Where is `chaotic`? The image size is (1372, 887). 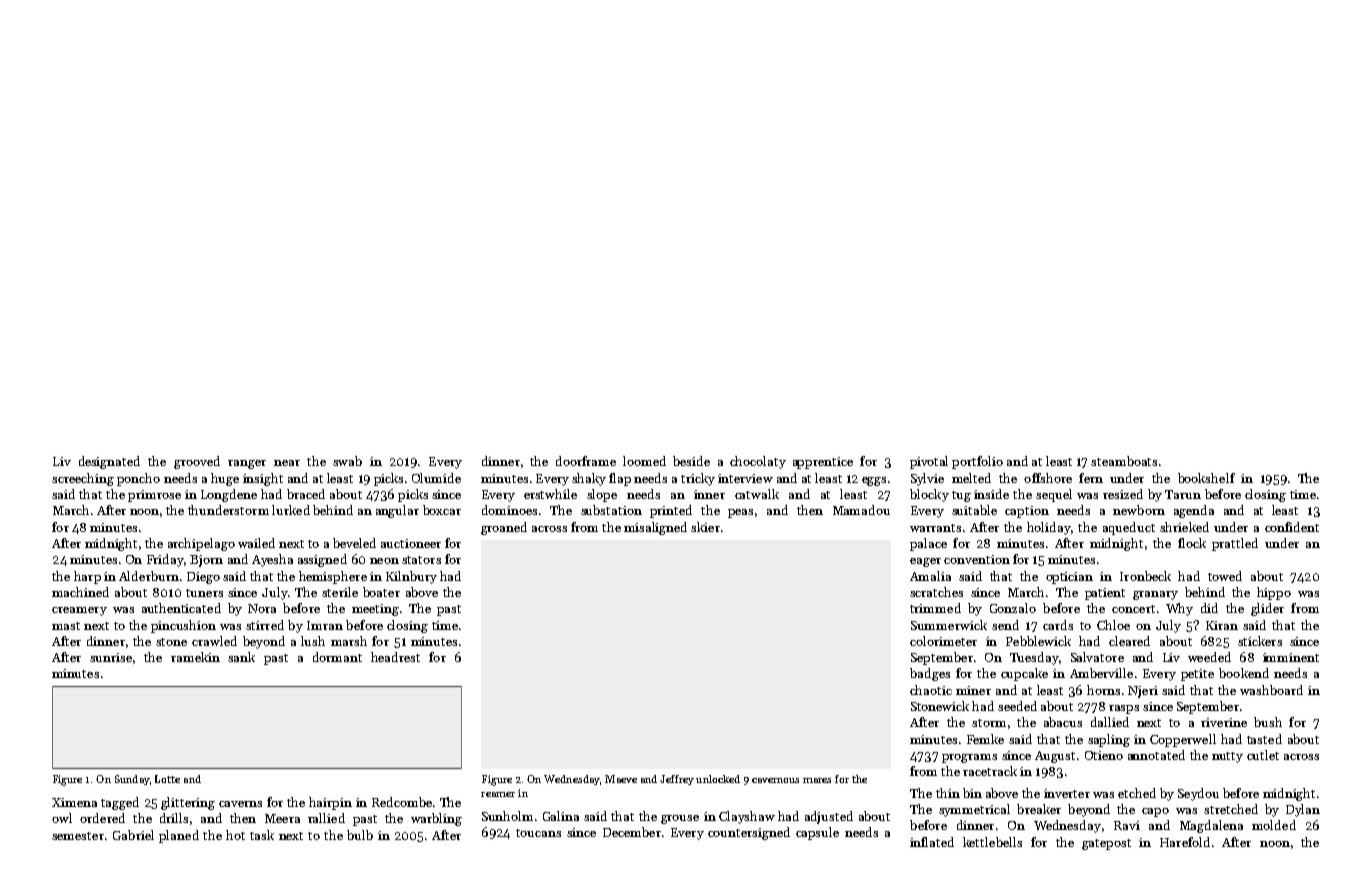 chaotic is located at coordinates (931, 690).
